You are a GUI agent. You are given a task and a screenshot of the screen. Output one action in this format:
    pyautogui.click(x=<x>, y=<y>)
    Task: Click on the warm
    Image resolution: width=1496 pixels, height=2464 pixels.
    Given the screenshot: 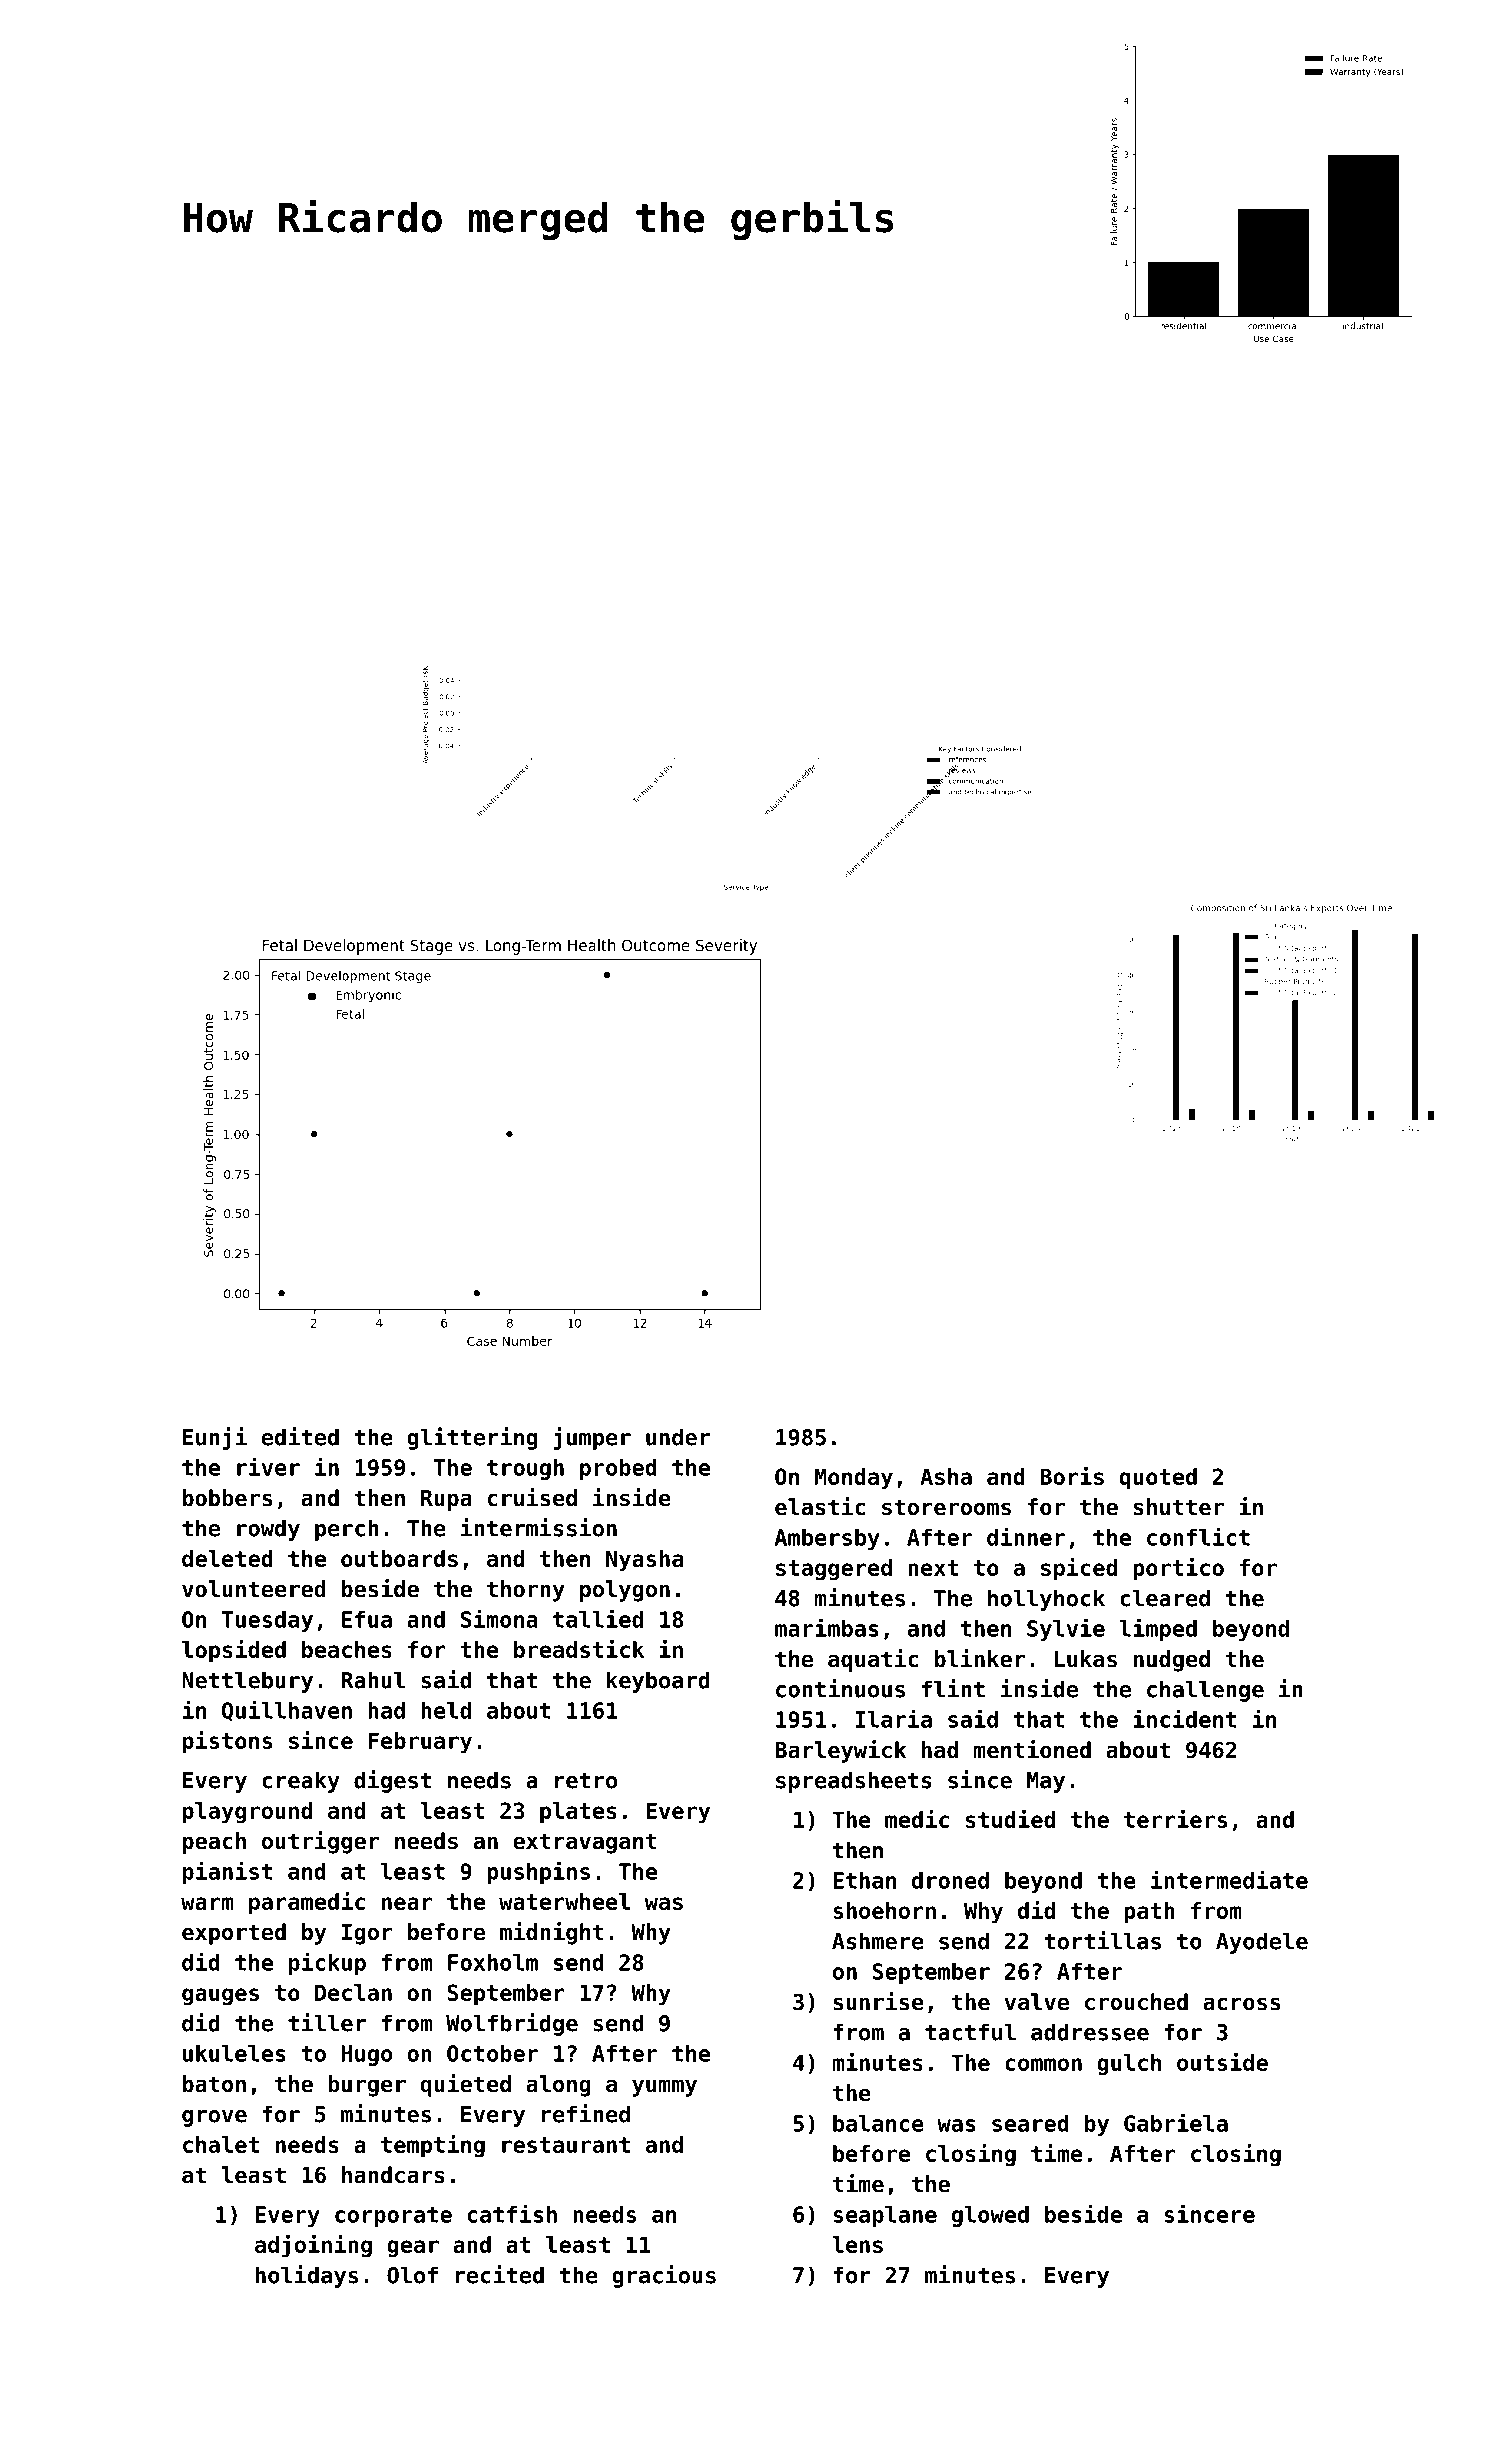 What is the action you would take?
    pyautogui.click(x=207, y=1903)
